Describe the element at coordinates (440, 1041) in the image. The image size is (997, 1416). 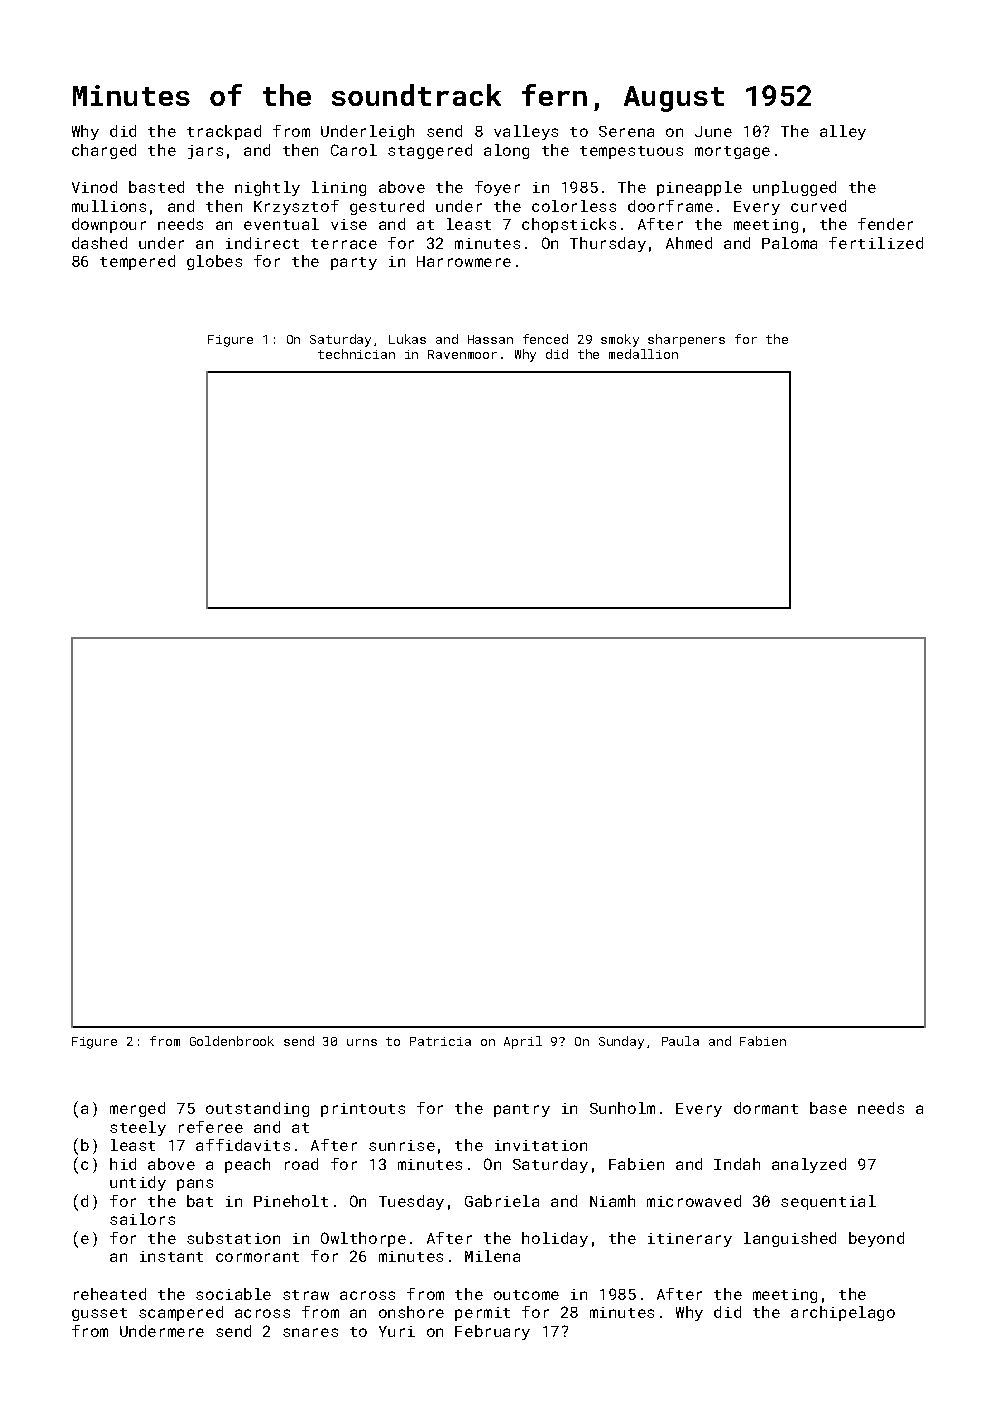
I see `Patricia` at that location.
